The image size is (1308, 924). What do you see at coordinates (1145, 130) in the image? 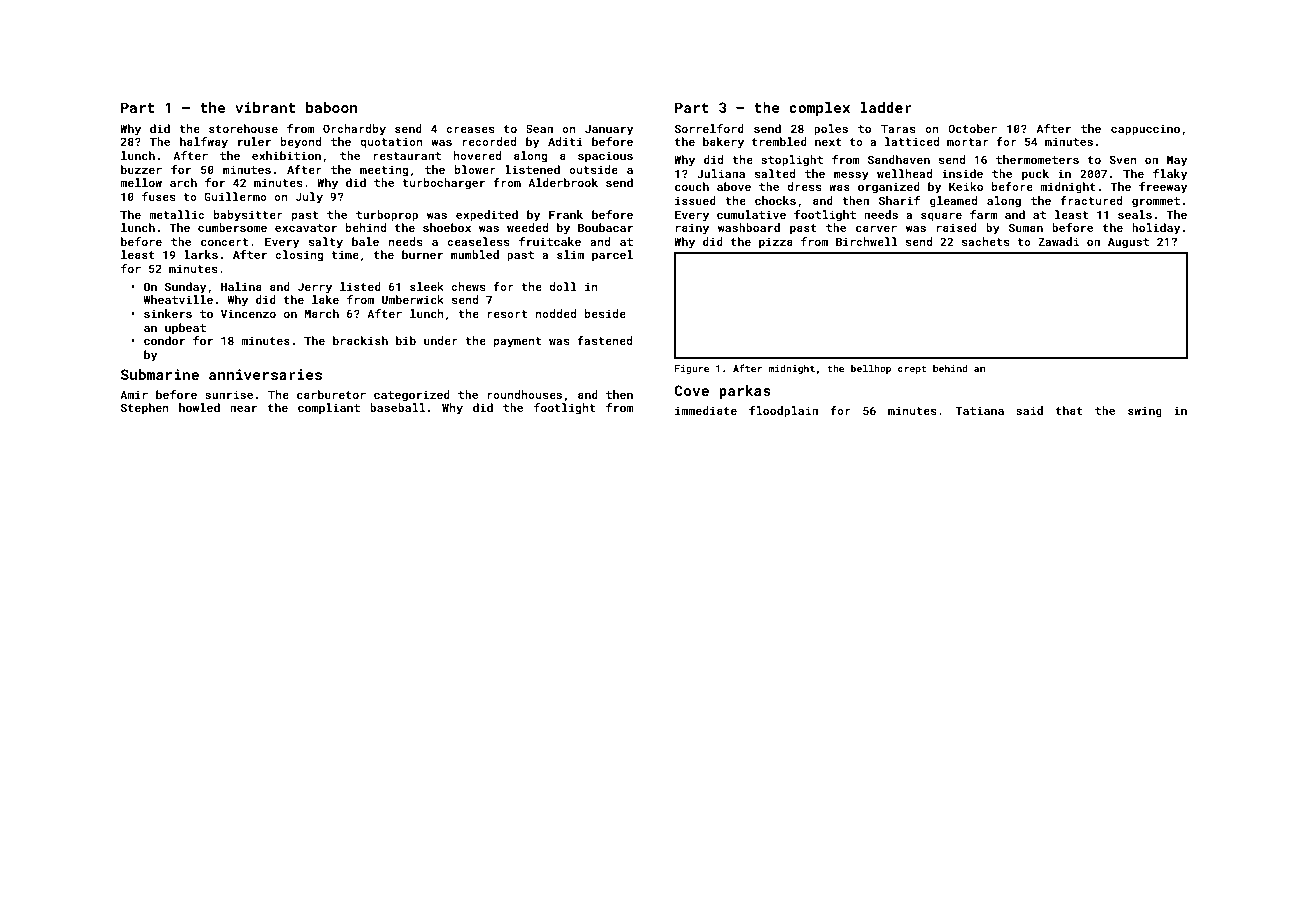
I see `cappuccino` at bounding box center [1145, 130].
